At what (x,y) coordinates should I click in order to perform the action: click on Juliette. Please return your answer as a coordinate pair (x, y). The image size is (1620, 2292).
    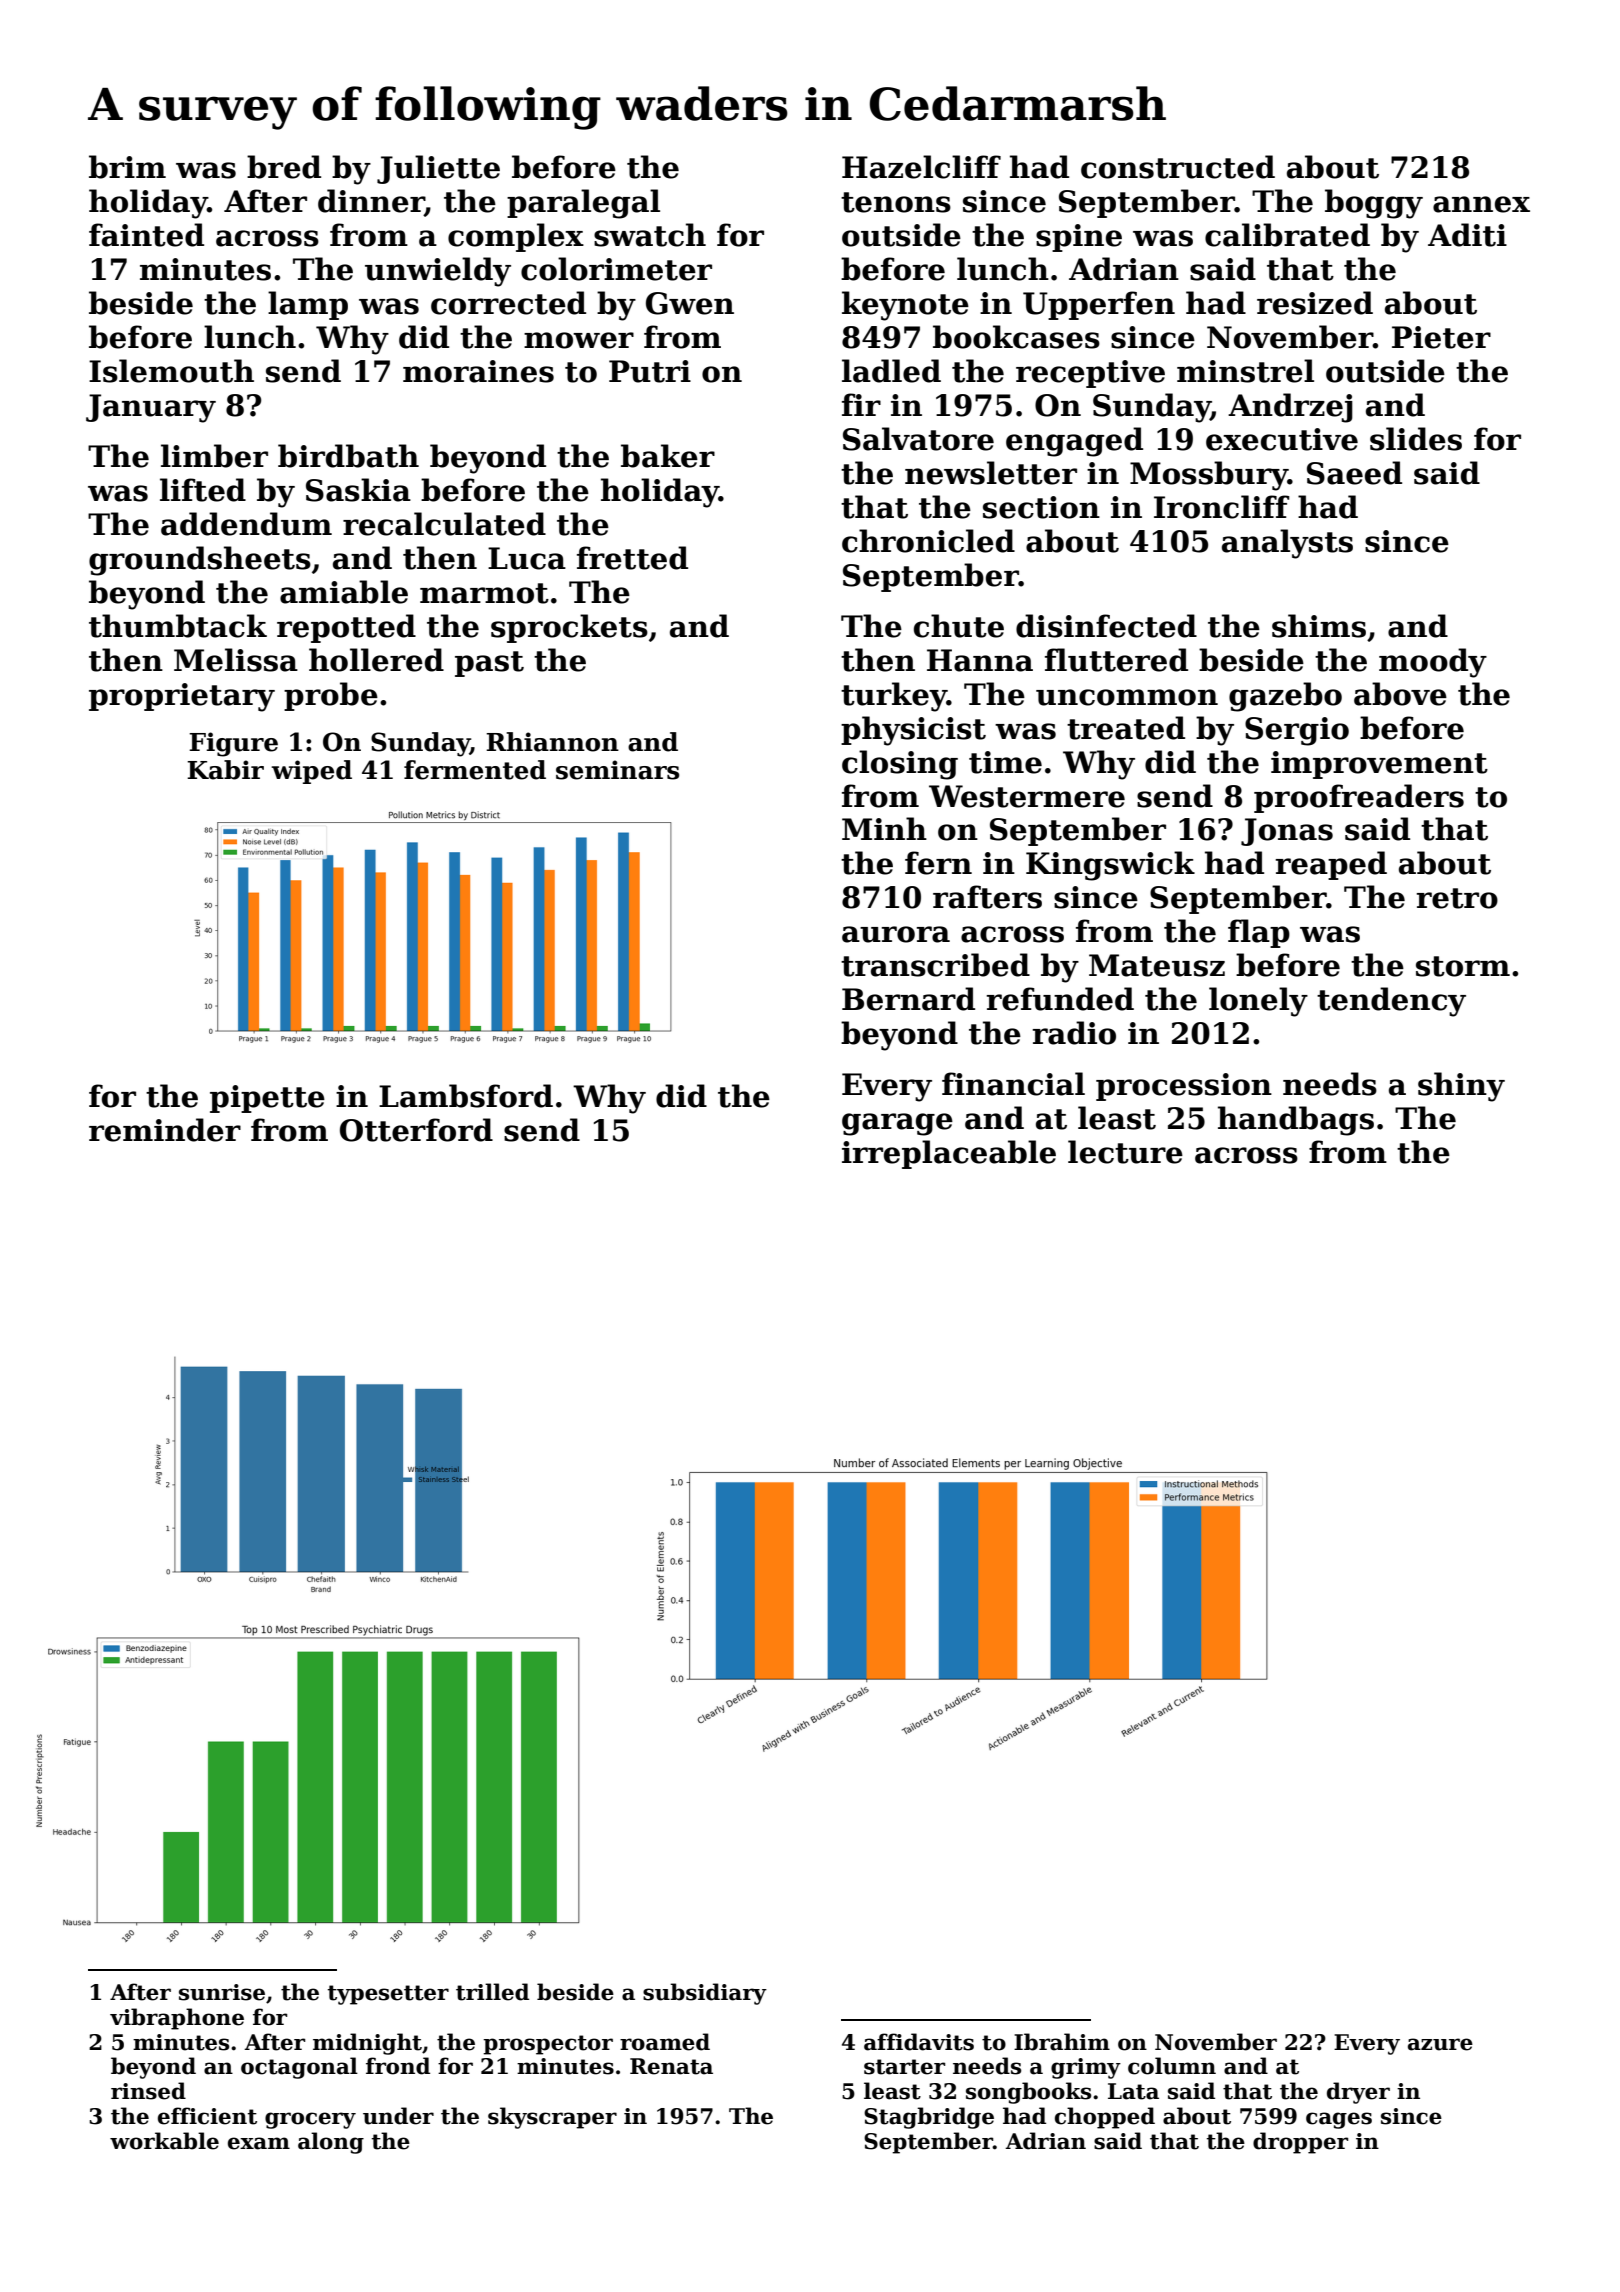
    Looking at the image, I should click on (438, 169).
